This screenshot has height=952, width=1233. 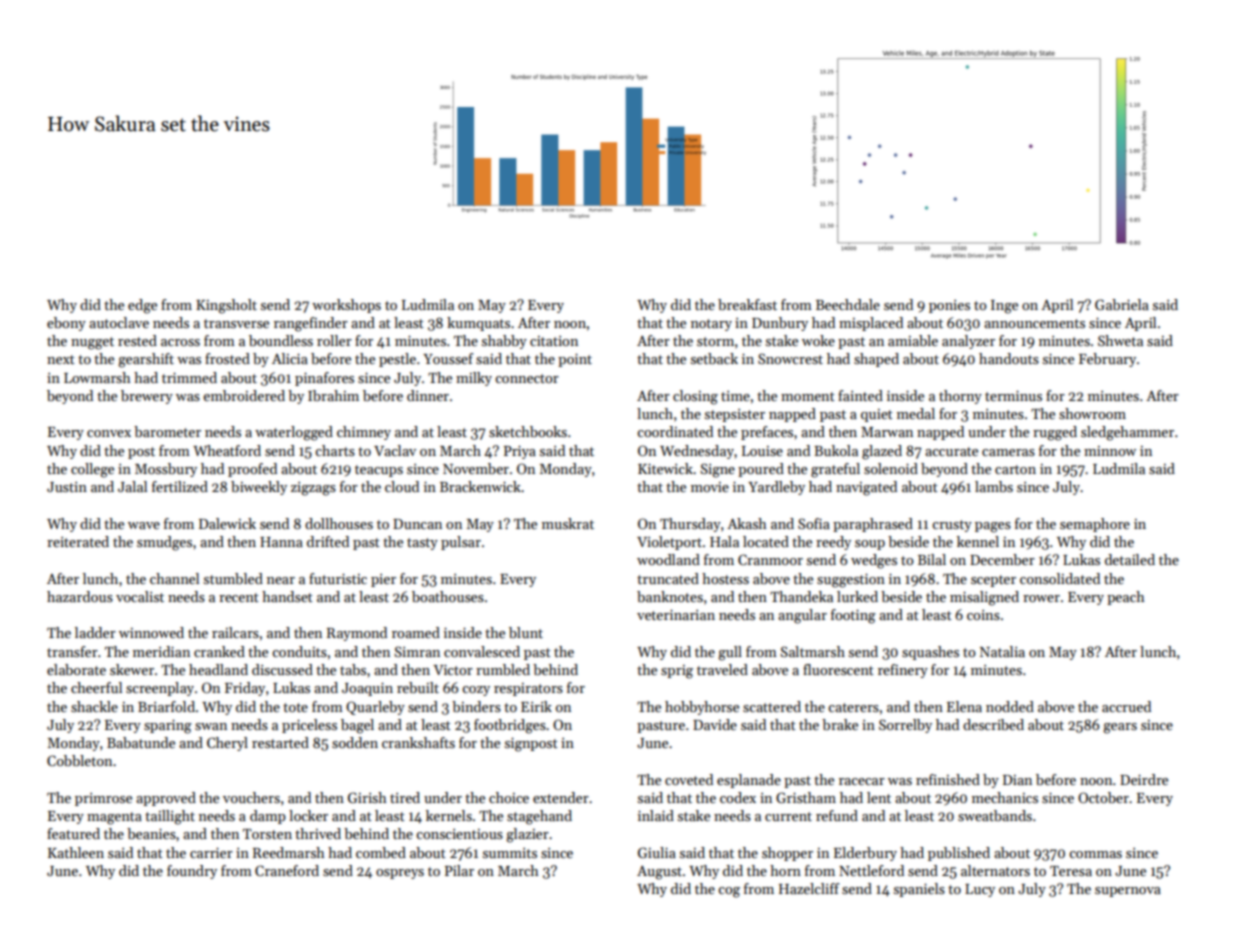 What do you see at coordinates (887, 432) in the screenshot?
I see `Marwan` at bounding box center [887, 432].
